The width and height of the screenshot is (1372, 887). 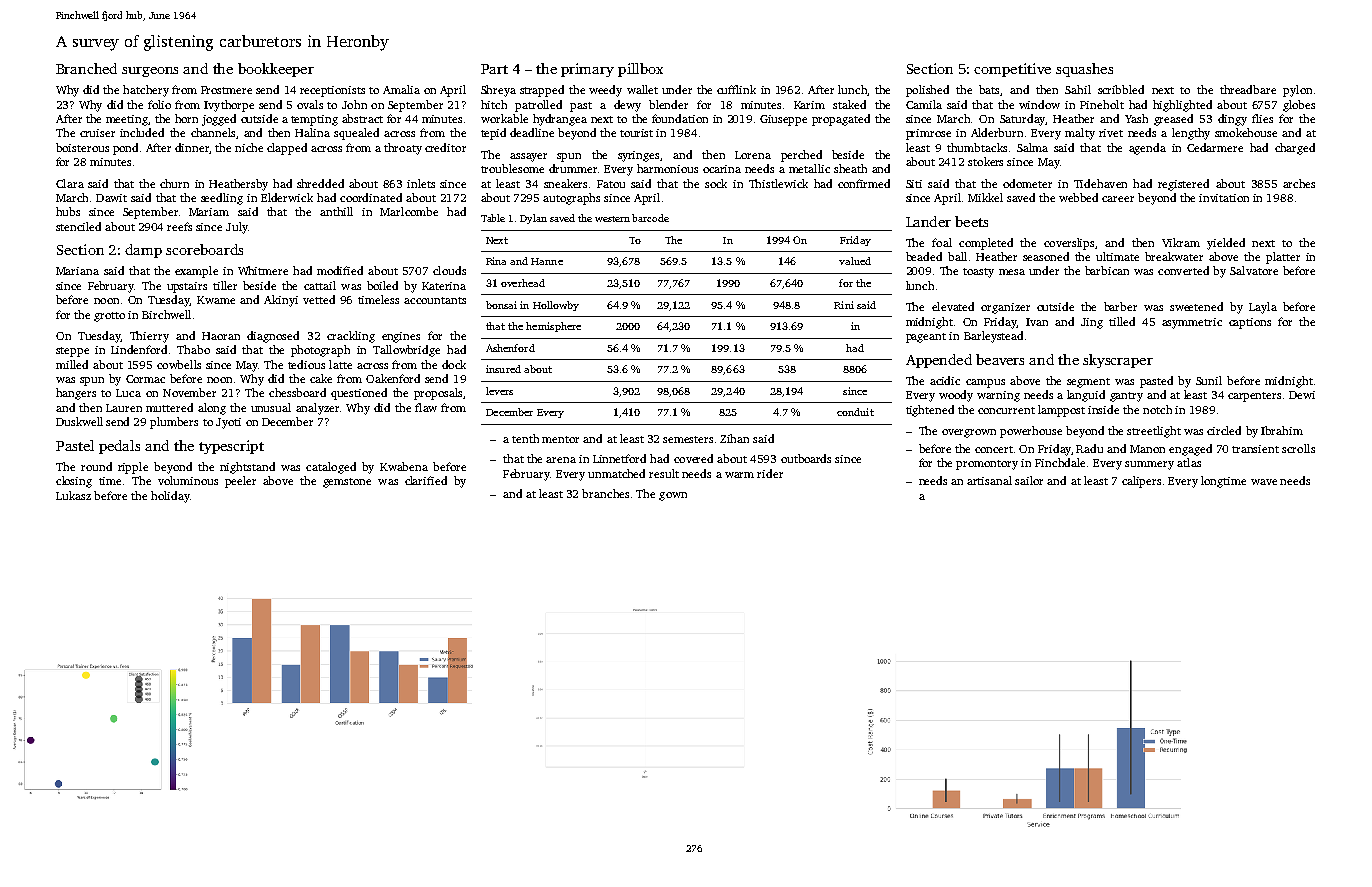 What do you see at coordinates (1012, 272) in the screenshot?
I see `mesa` at bounding box center [1012, 272].
